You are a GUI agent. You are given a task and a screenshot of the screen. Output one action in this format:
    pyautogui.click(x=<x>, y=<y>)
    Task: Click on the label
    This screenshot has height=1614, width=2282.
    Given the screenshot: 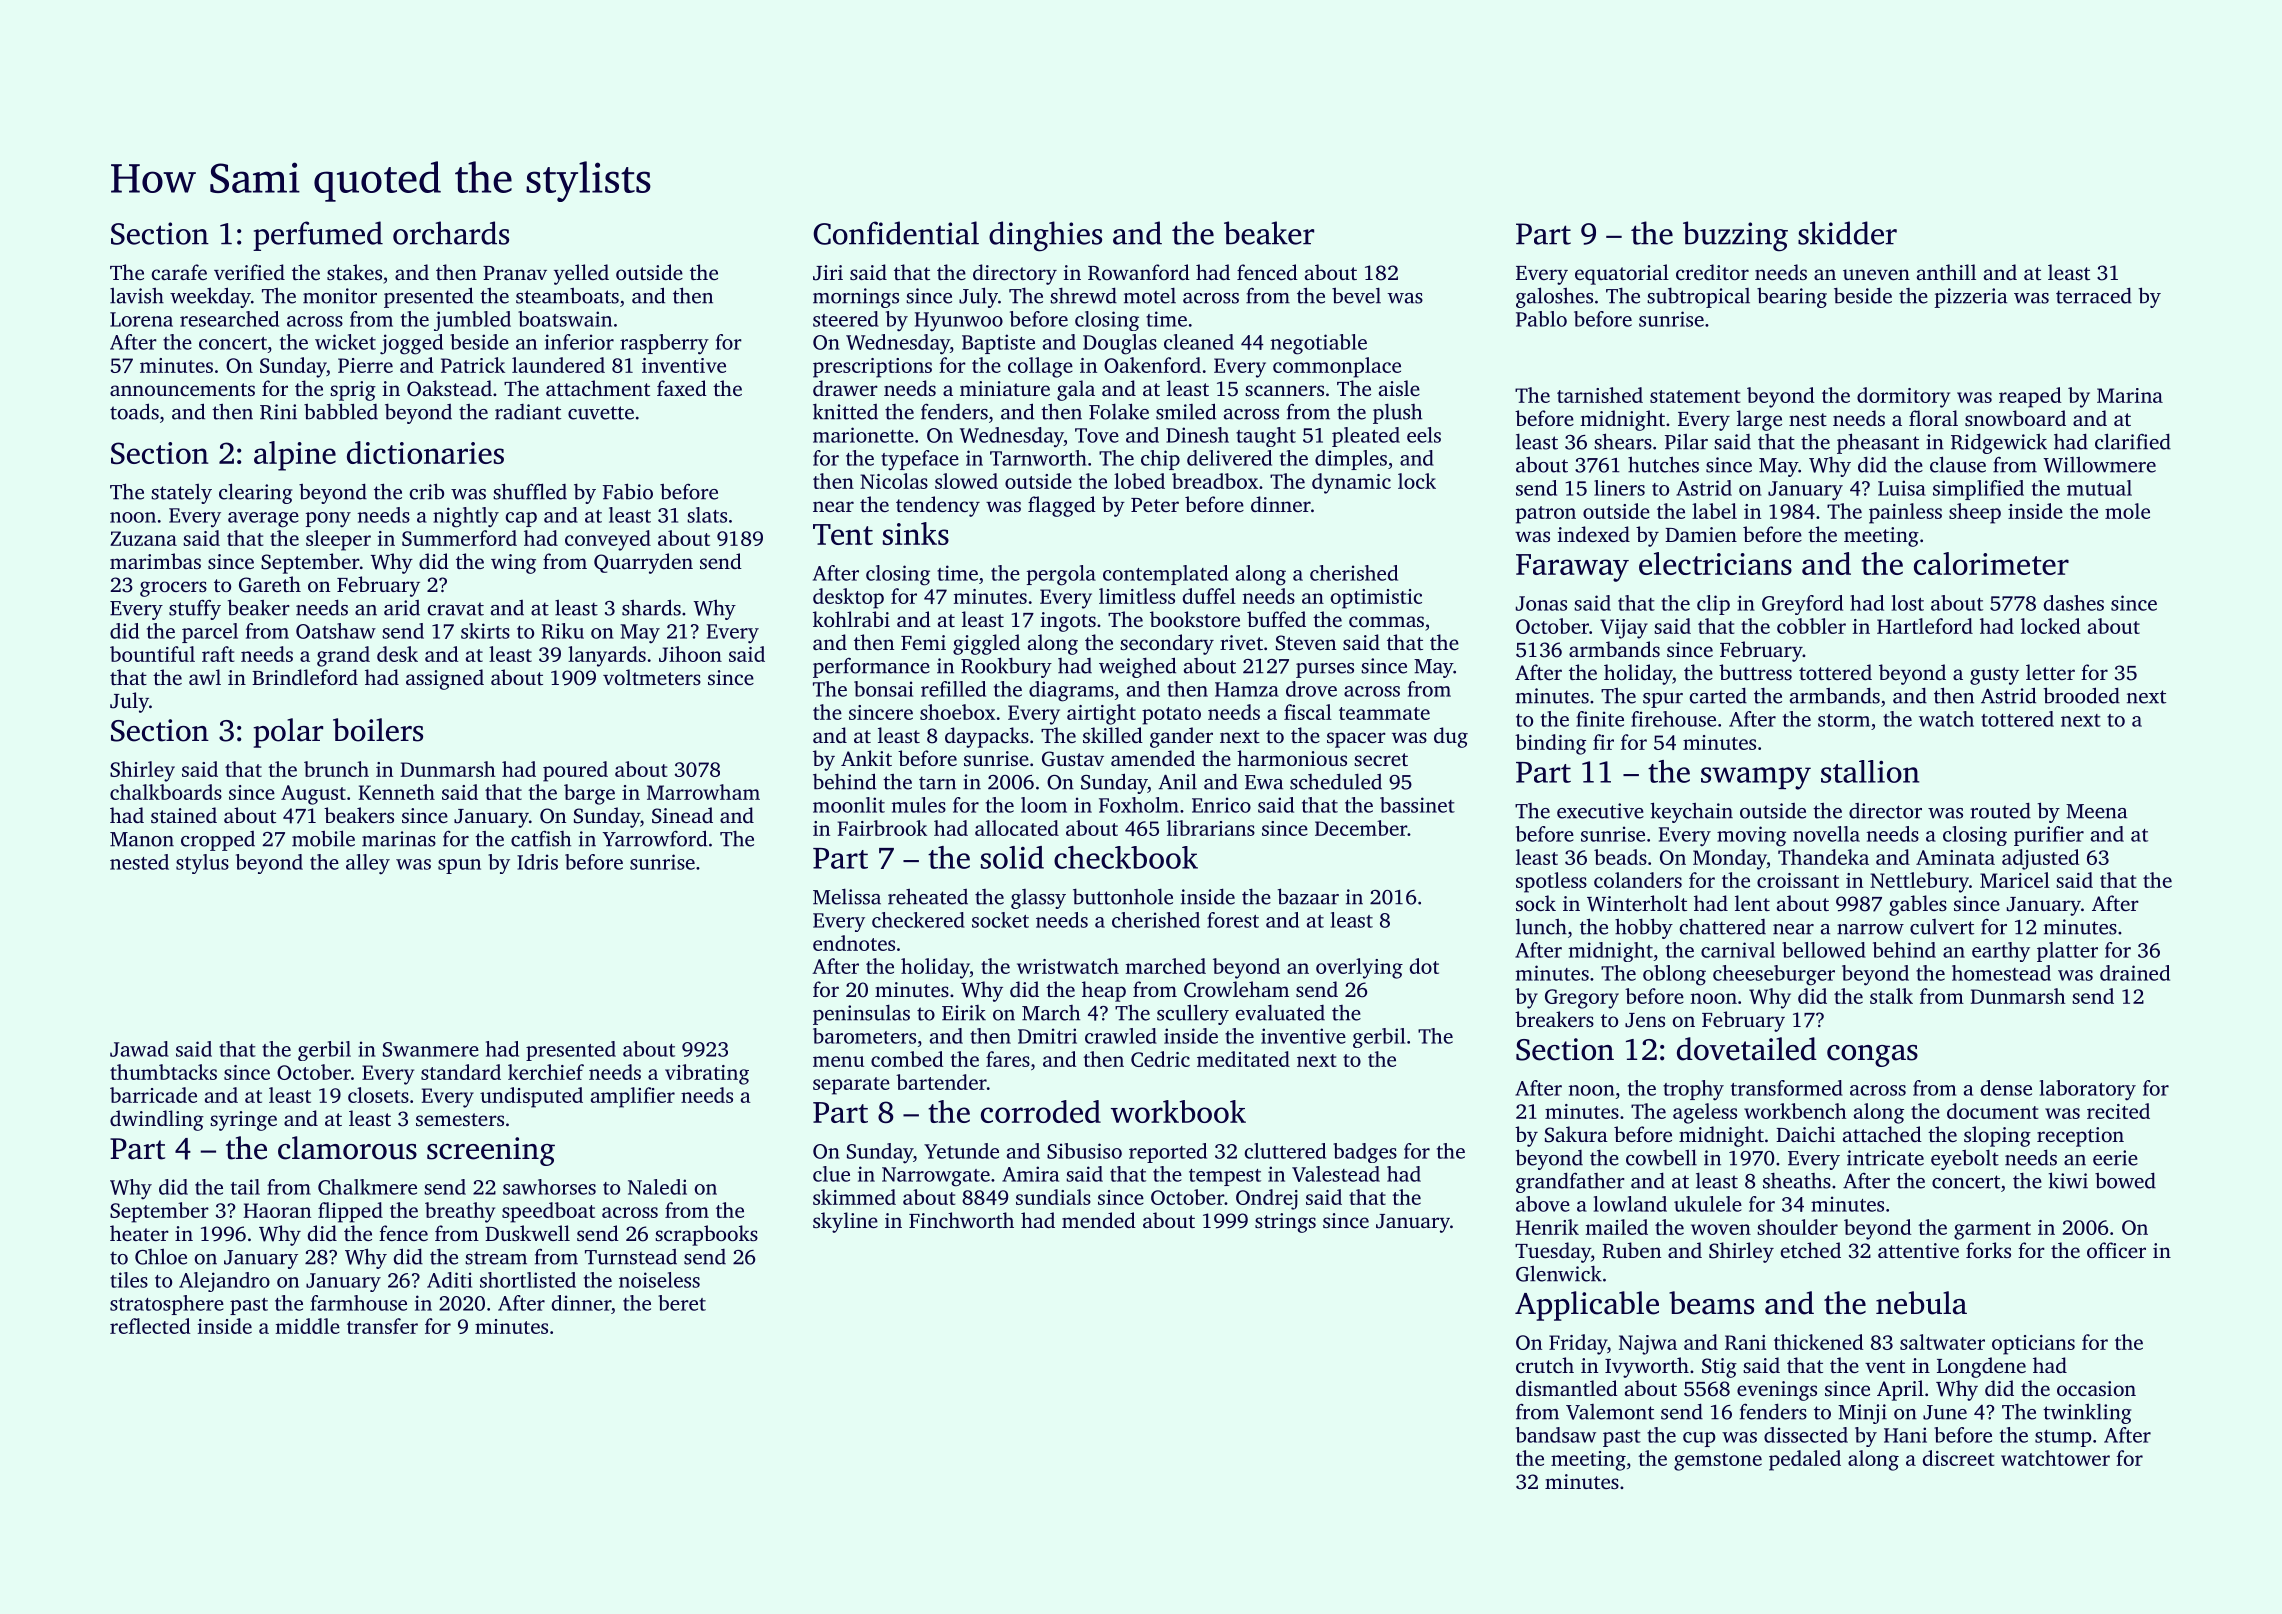 What is the action you would take?
    pyautogui.click(x=1714, y=511)
